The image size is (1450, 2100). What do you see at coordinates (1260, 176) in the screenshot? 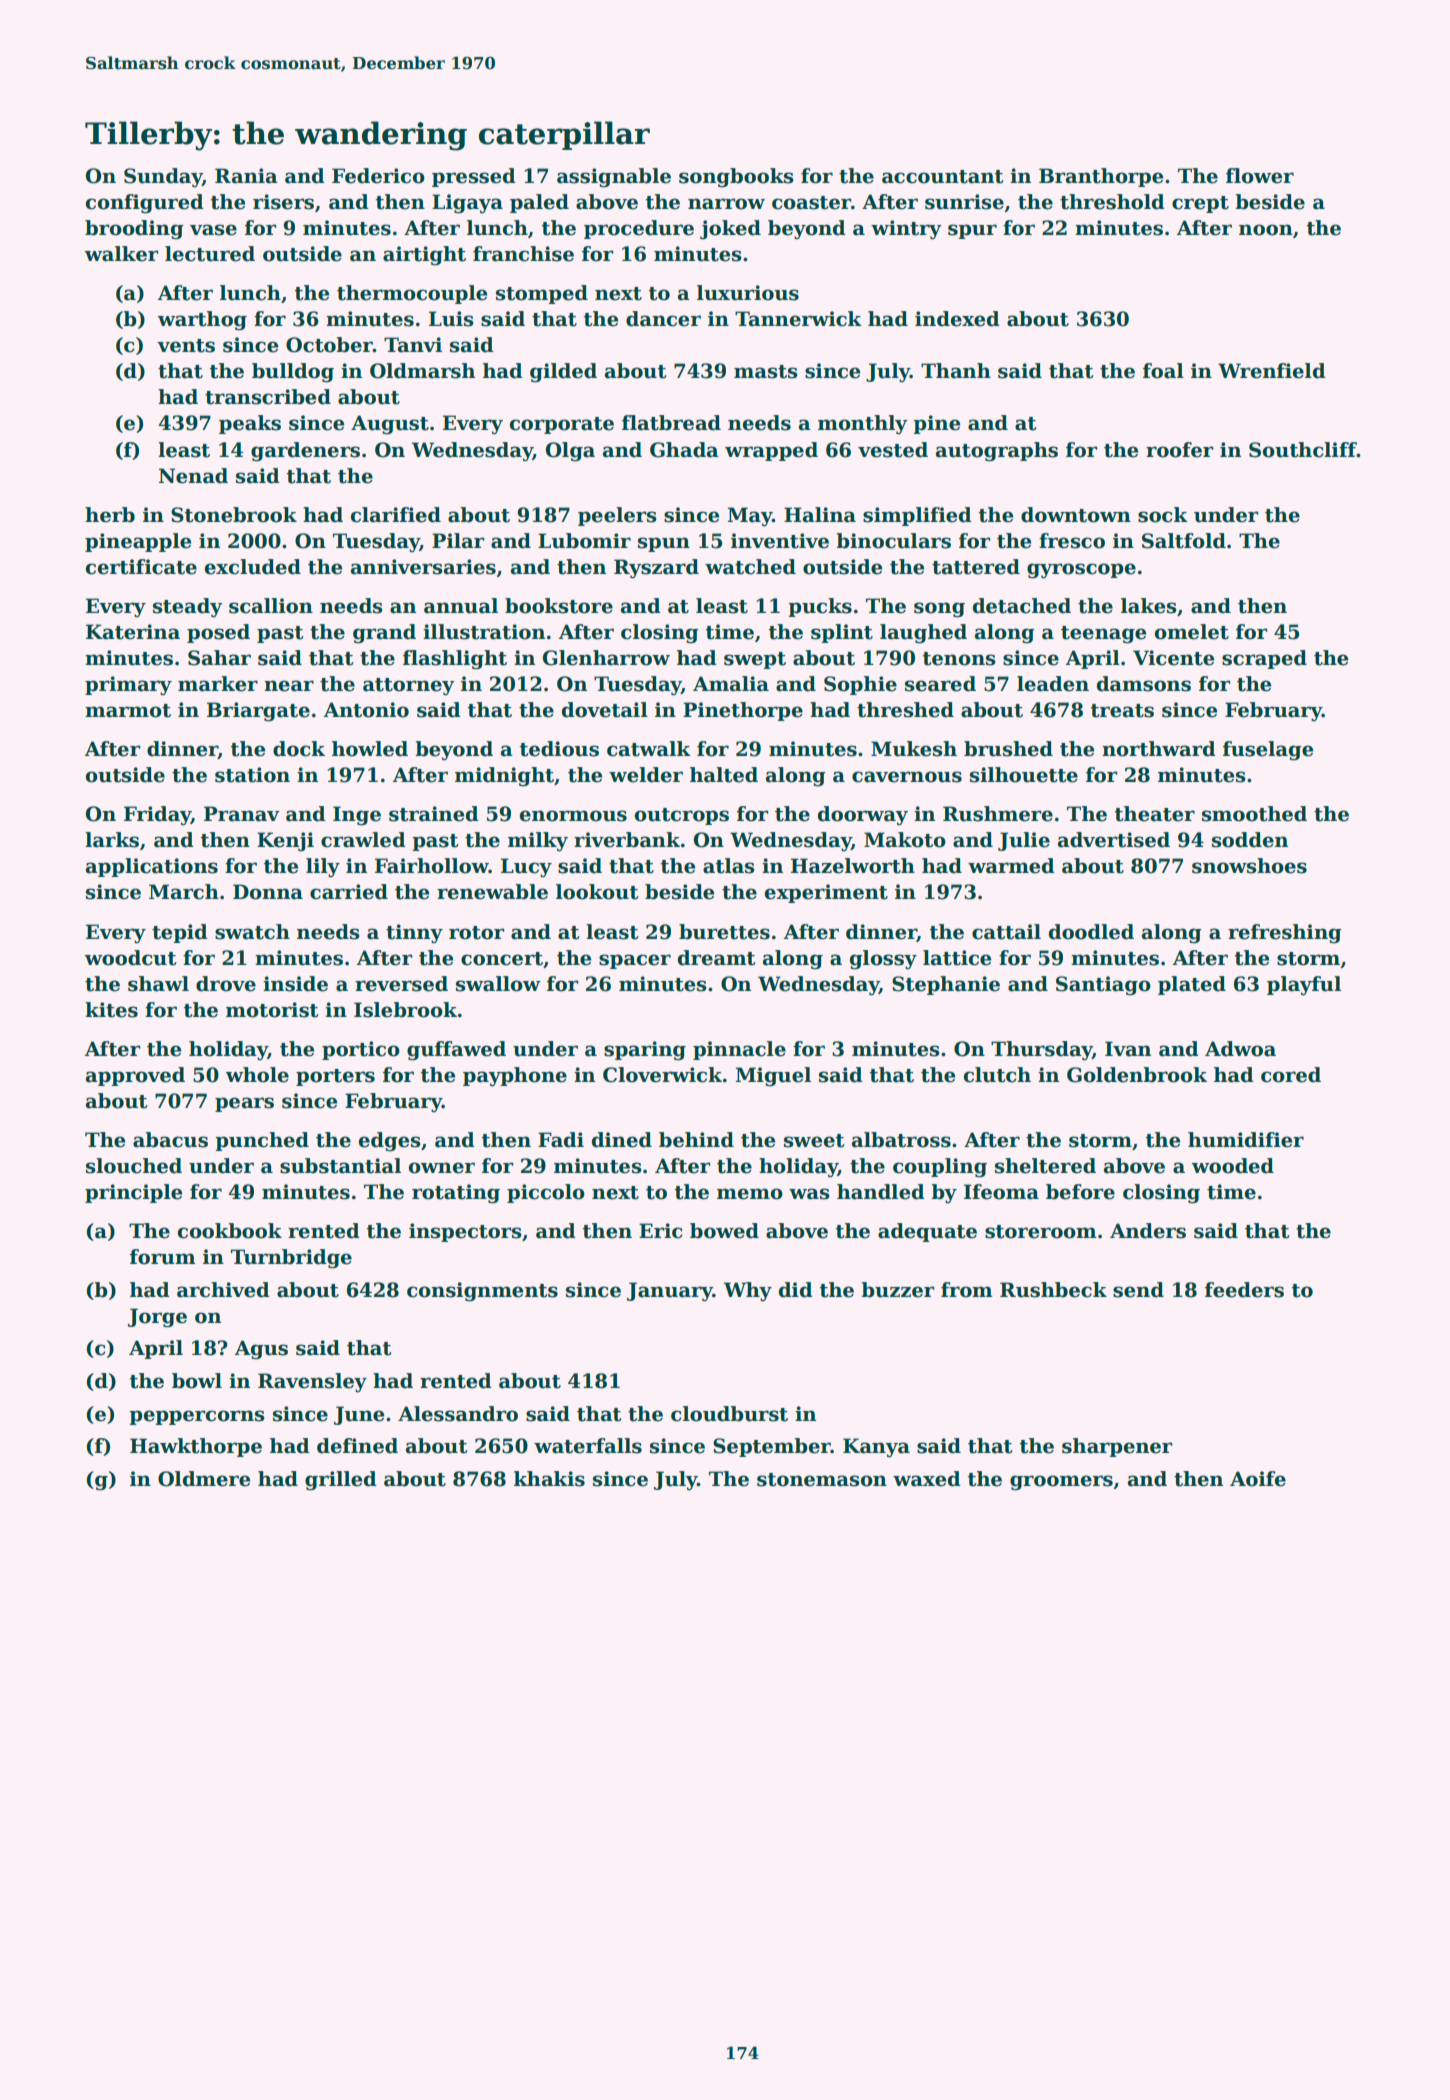
I see `flower` at bounding box center [1260, 176].
